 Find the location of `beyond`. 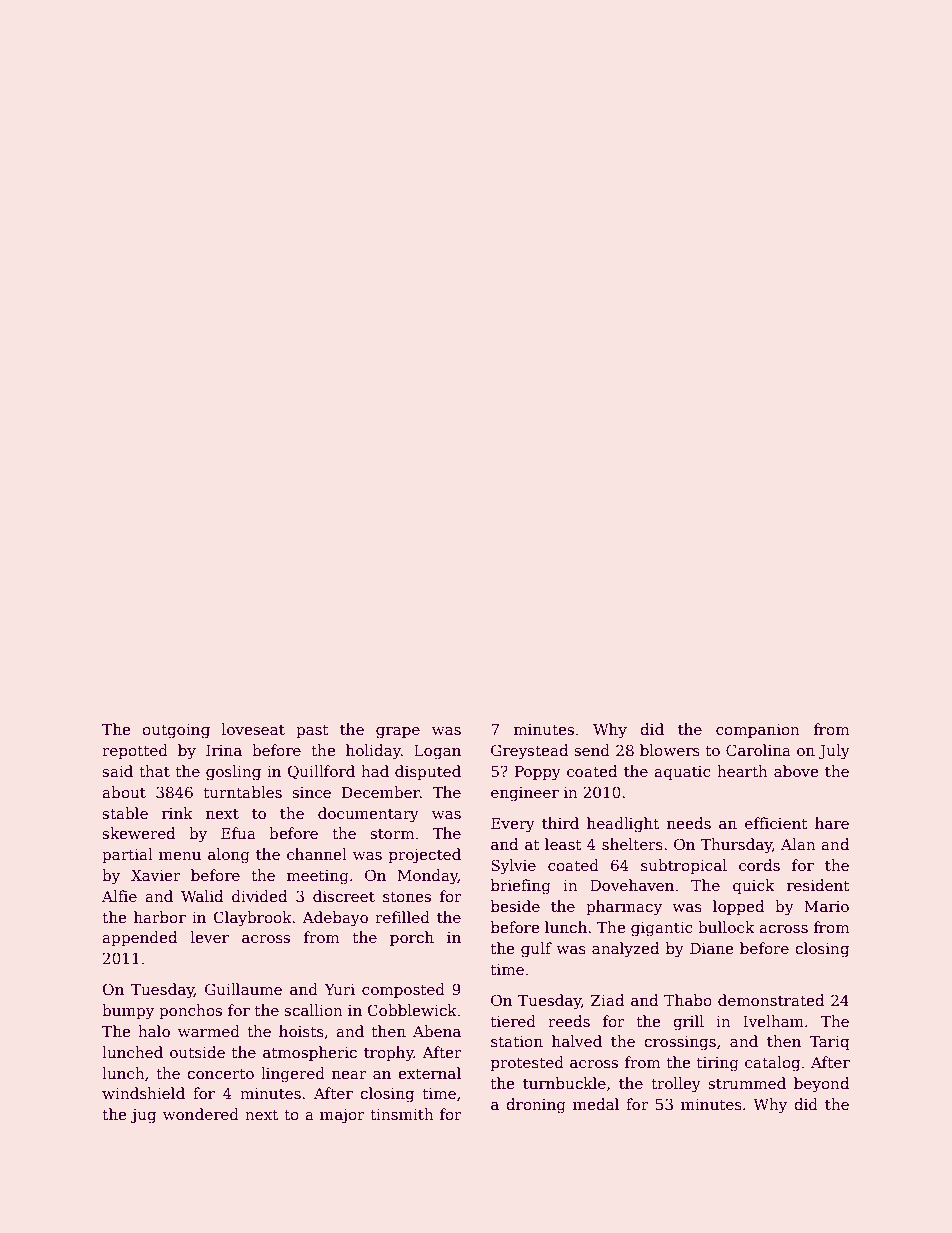

beyond is located at coordinates (821, 1085).
